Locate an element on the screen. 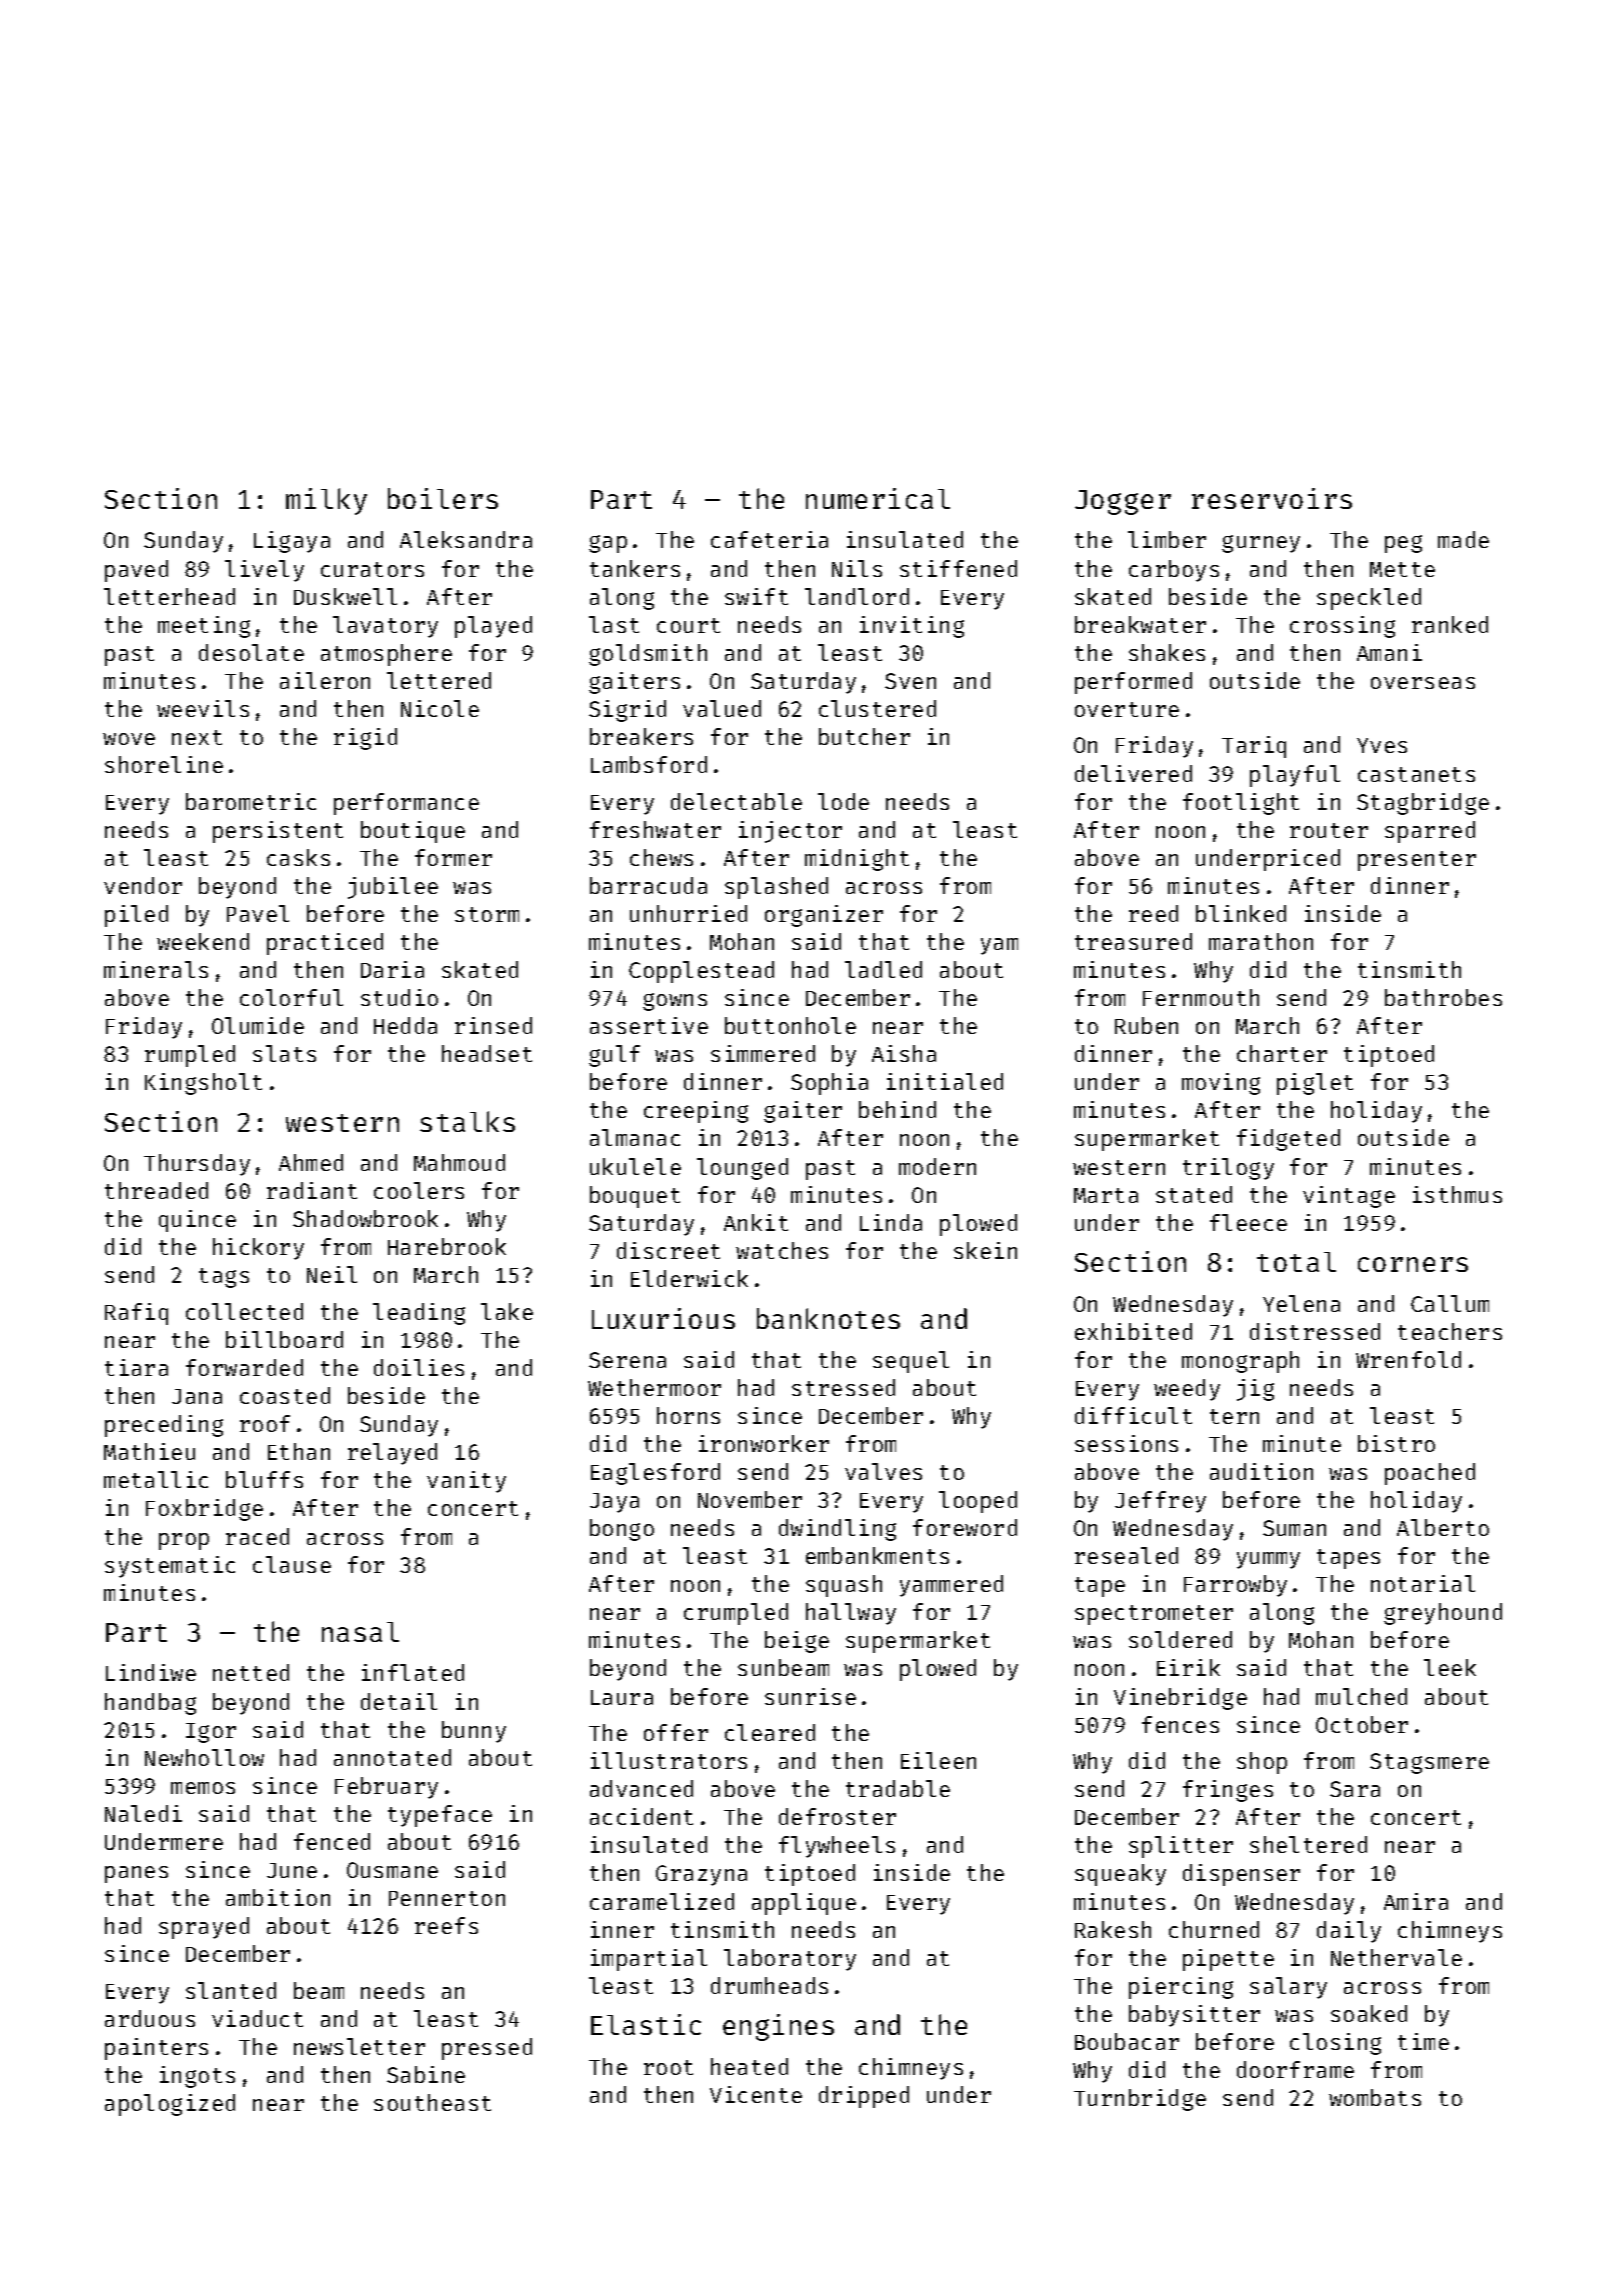 This screenshot has width=1620, height=2292. nasal is located at coordinates (360, 1632).
